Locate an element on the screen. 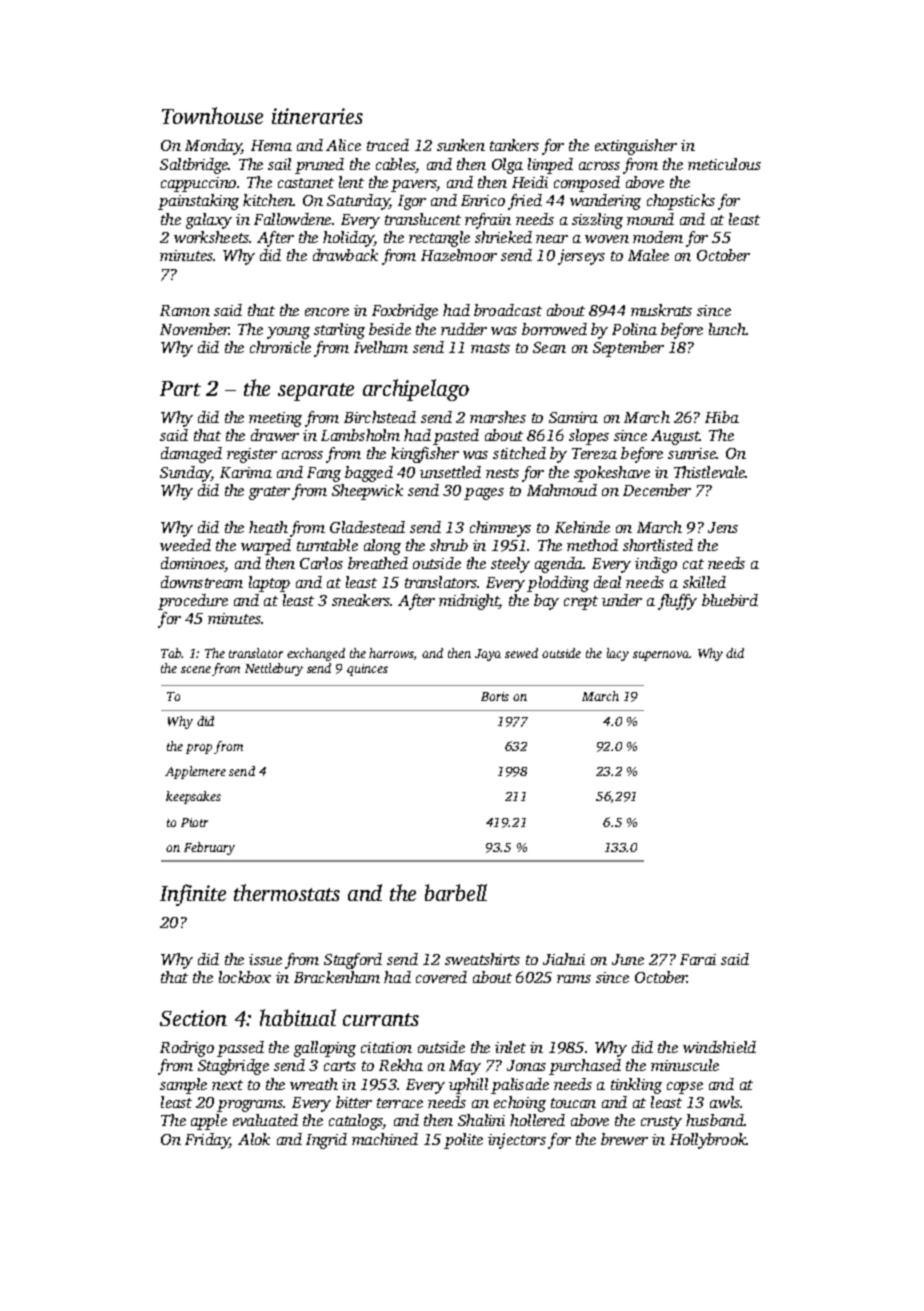  Part is located at coordinates (180, 388).
